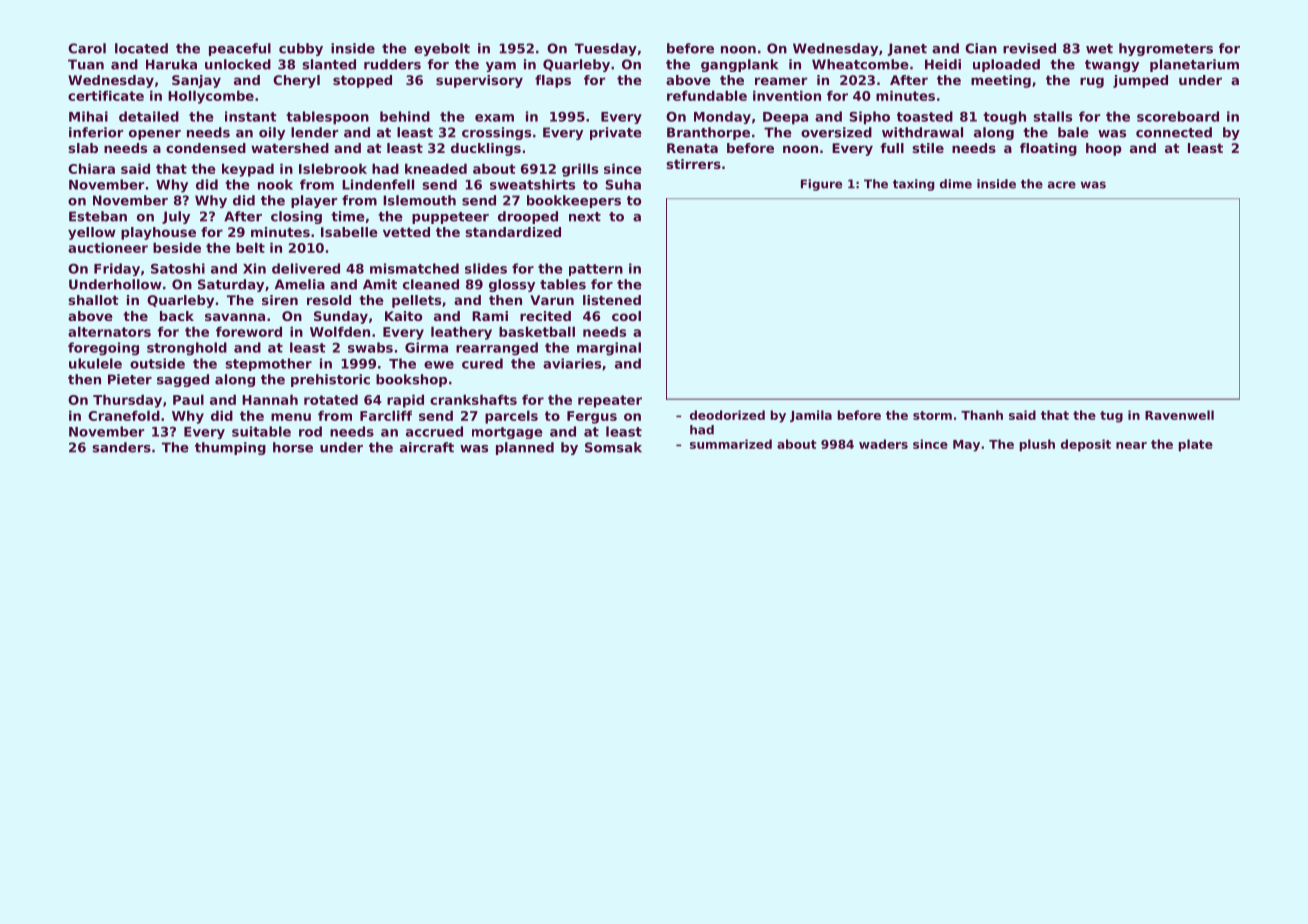 The width and height of the image is (1308, 924). I want to click on listened, so click(612, 300).
